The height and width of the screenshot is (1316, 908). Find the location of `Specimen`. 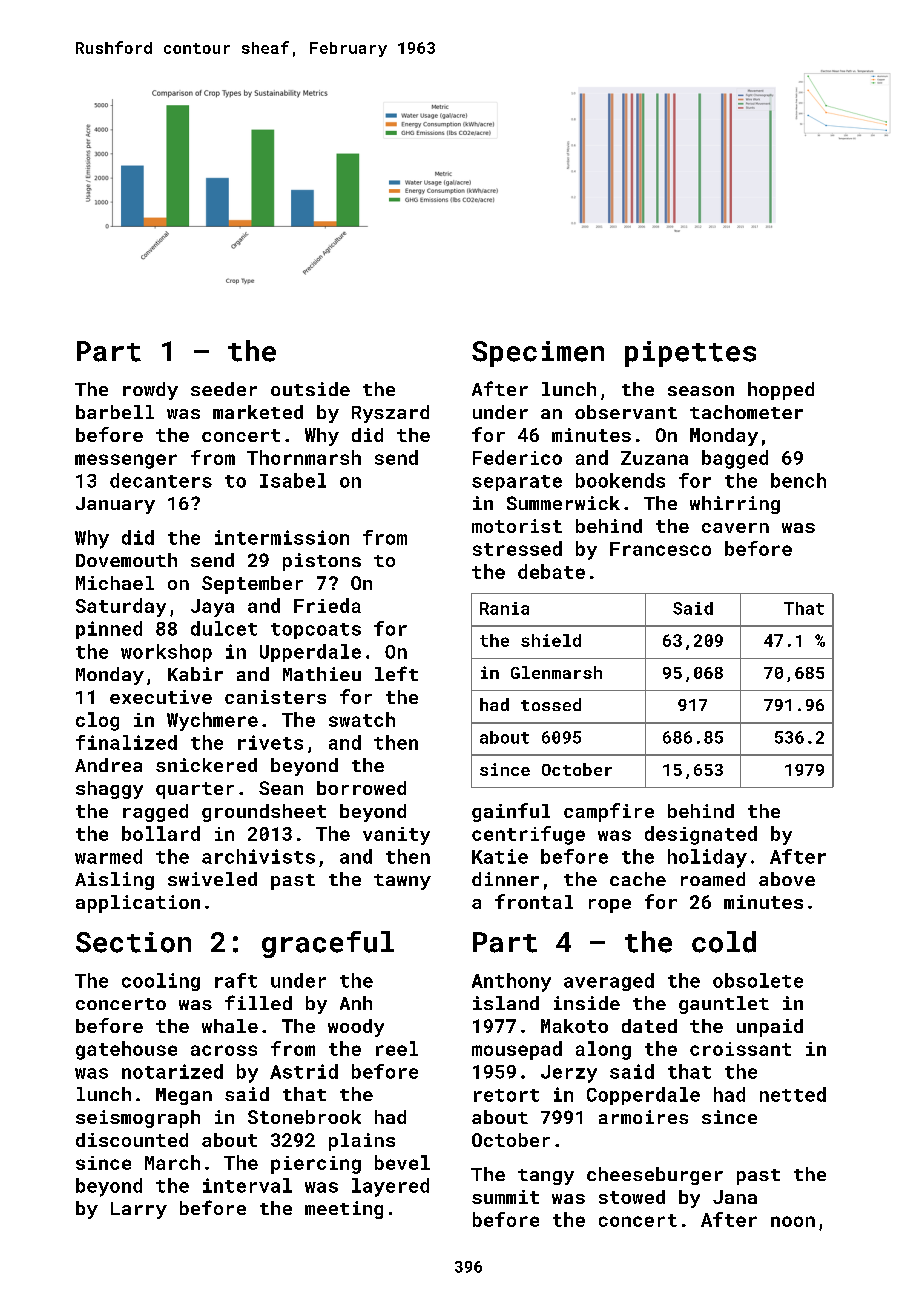

Specimen is located at coordinates (538, 354).
